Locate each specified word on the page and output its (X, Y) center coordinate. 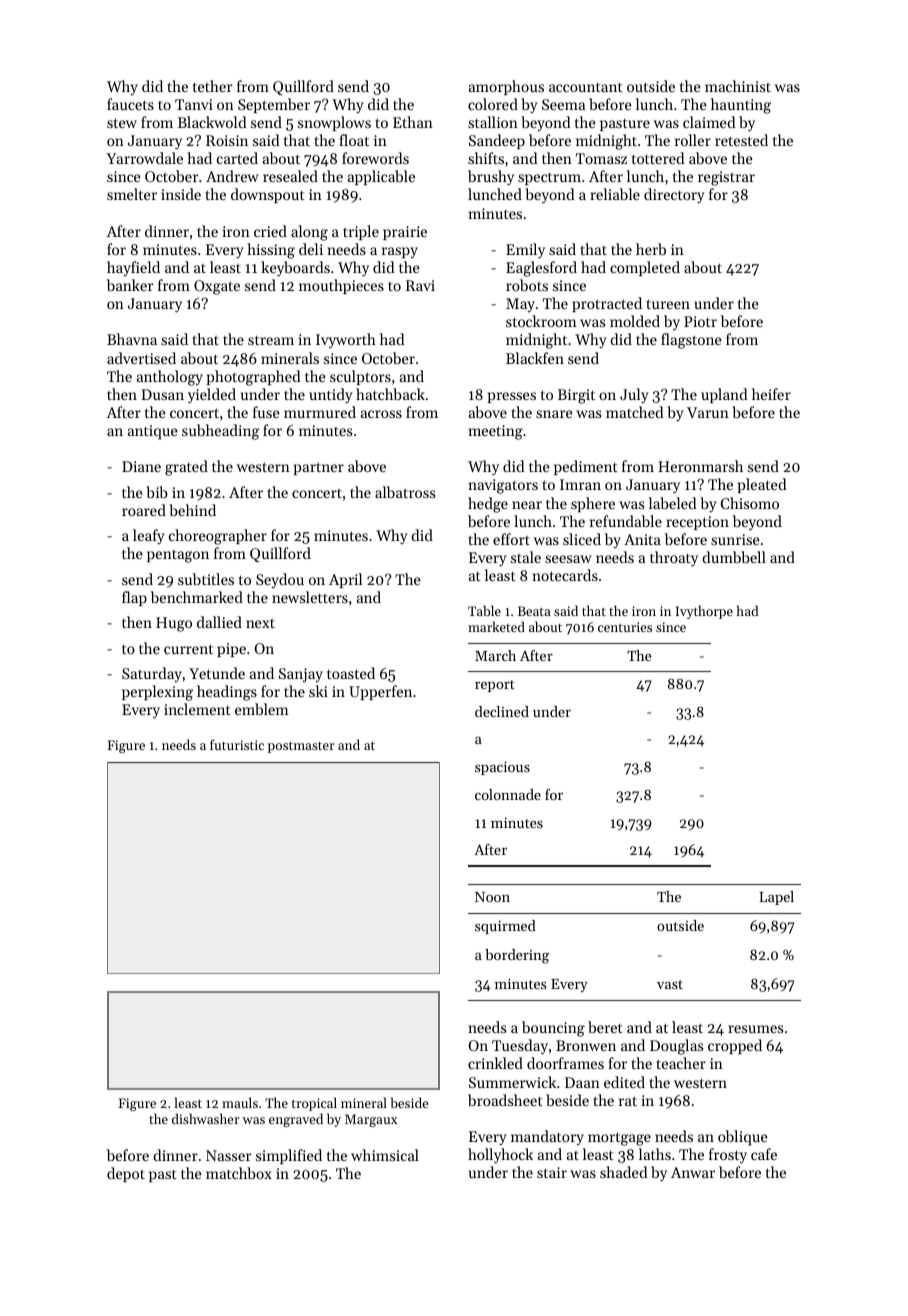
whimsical (385, 1155)
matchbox (239, 1173)
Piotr (700, 321)
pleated (762, 485)
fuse (266, 412)
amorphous (506, 87)
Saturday (152, 674)
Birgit (576, 396)
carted (237, 158)
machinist (738, 86)
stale (526, 557)
